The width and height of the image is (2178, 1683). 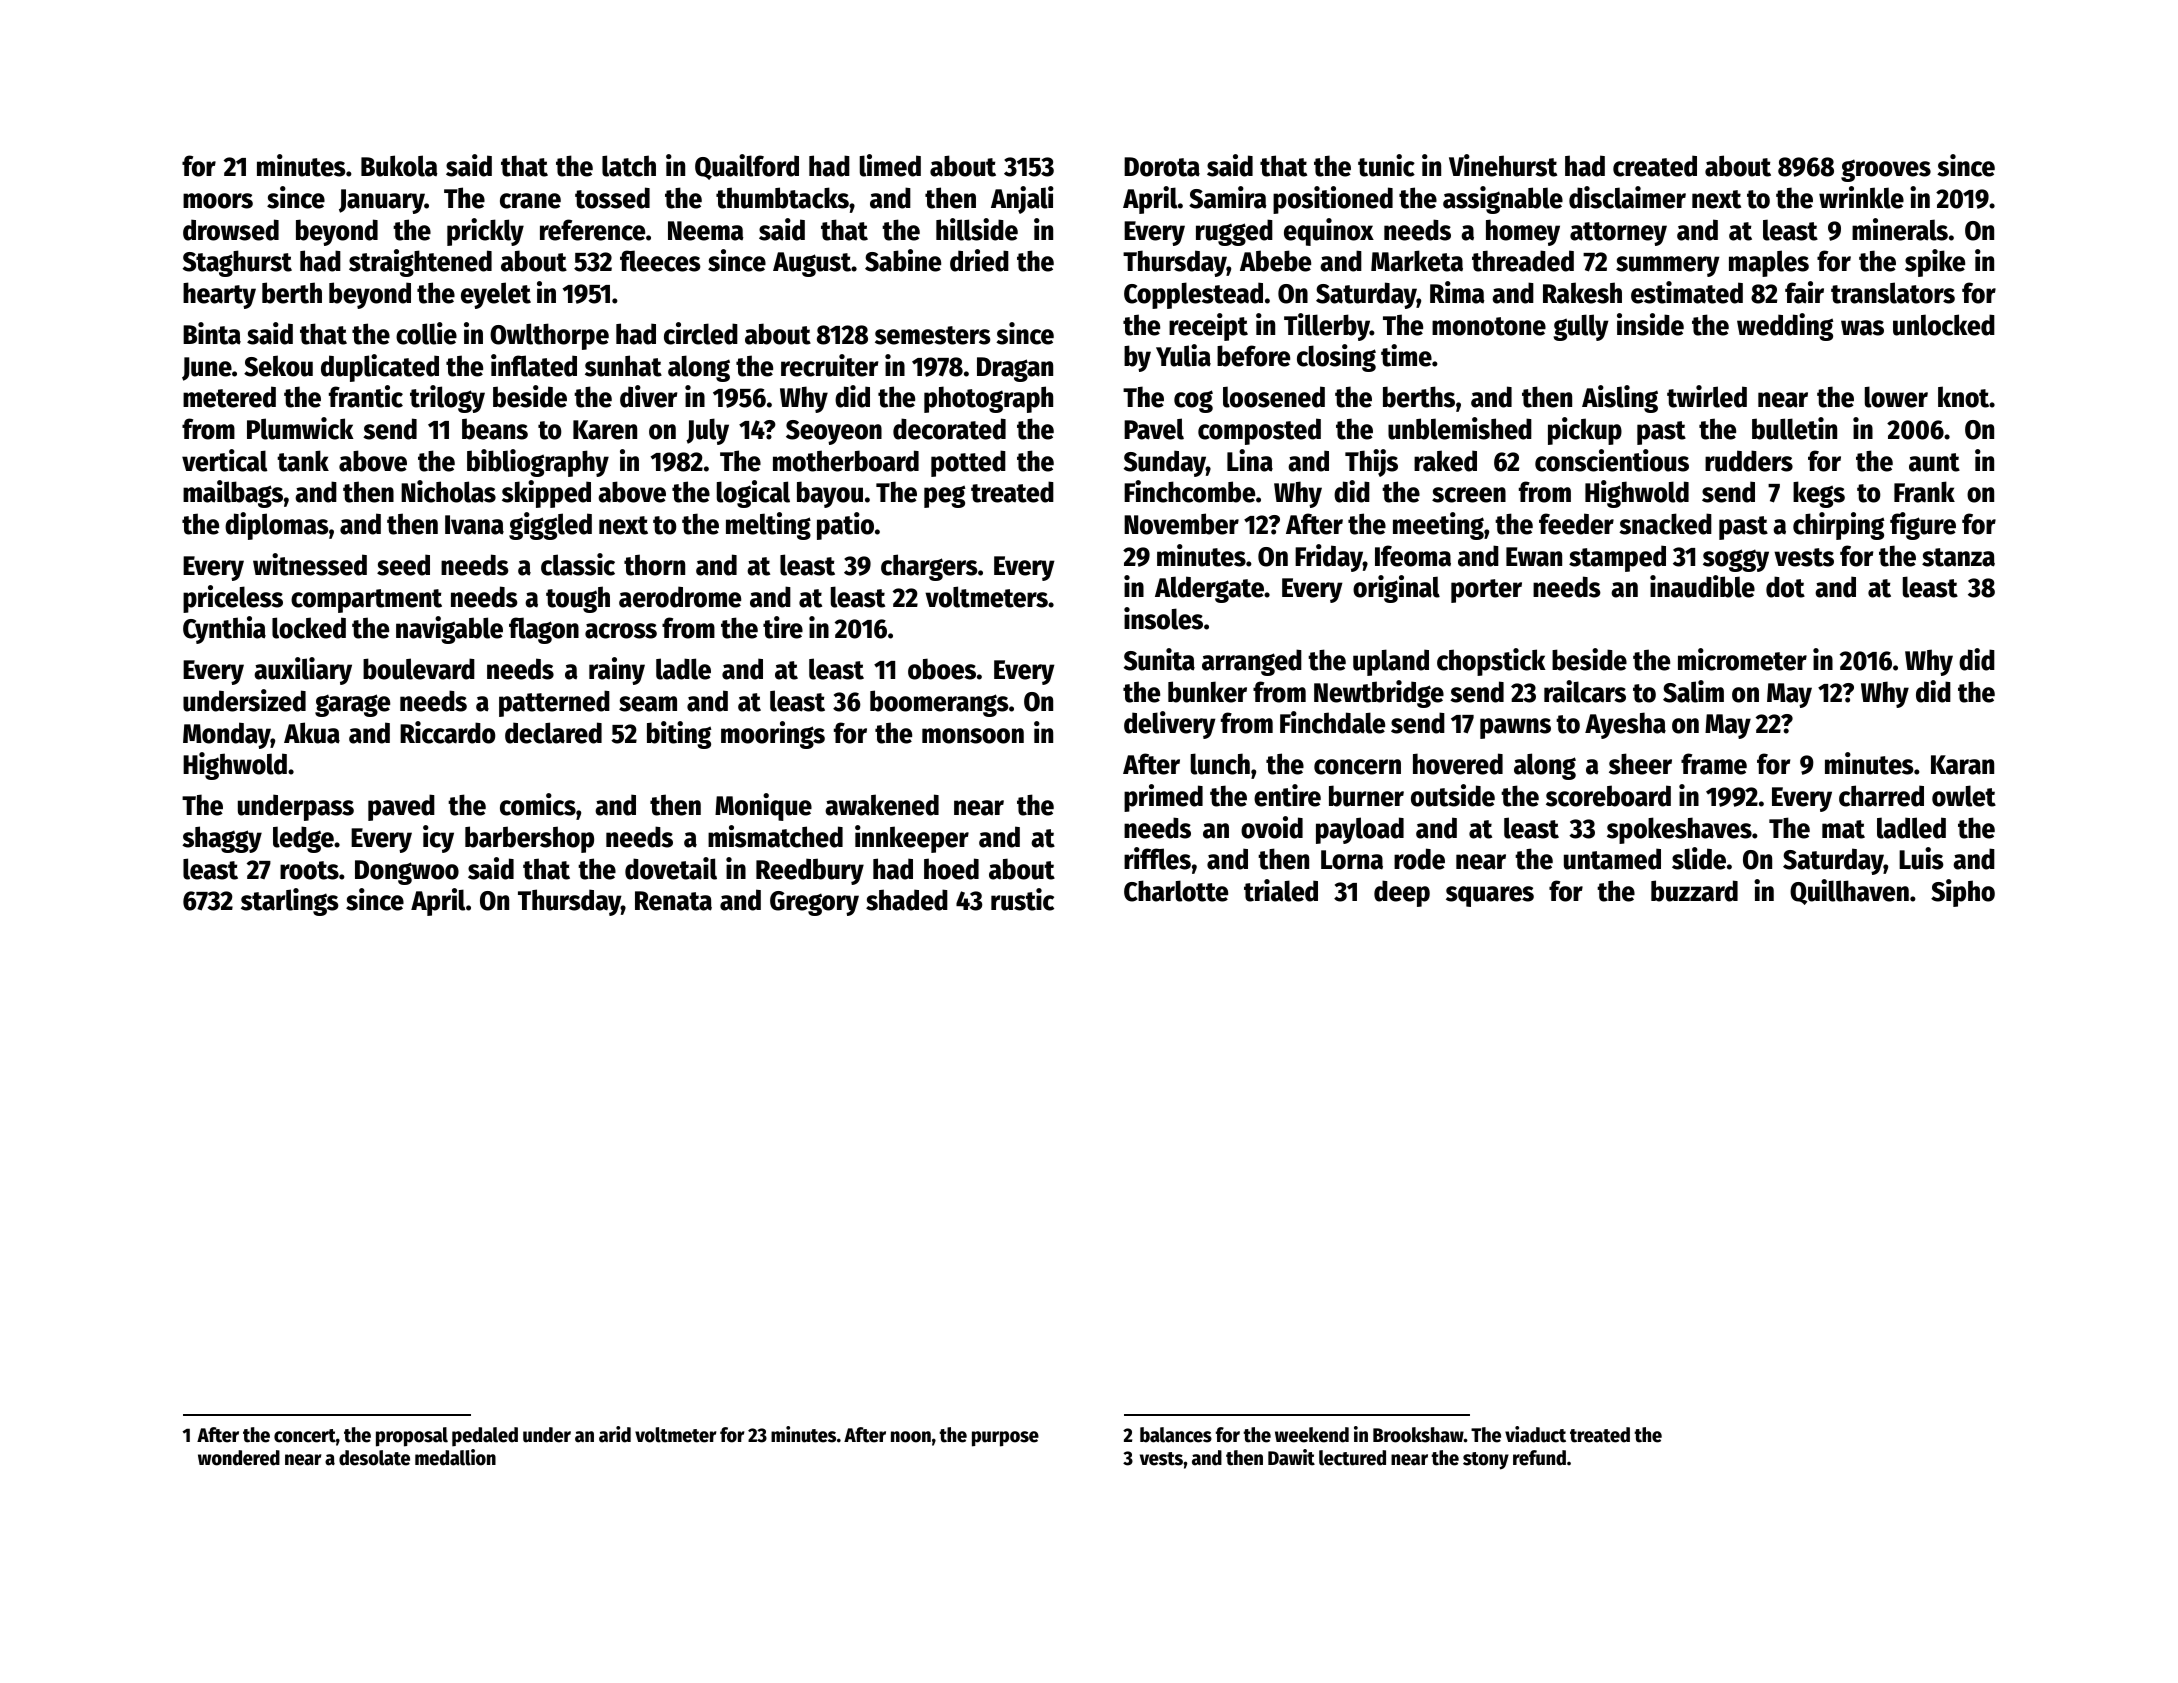 What do you see at coordinates (1015, 369) in the image?
I see `Dragan` at bounding box center [1015, 369].
